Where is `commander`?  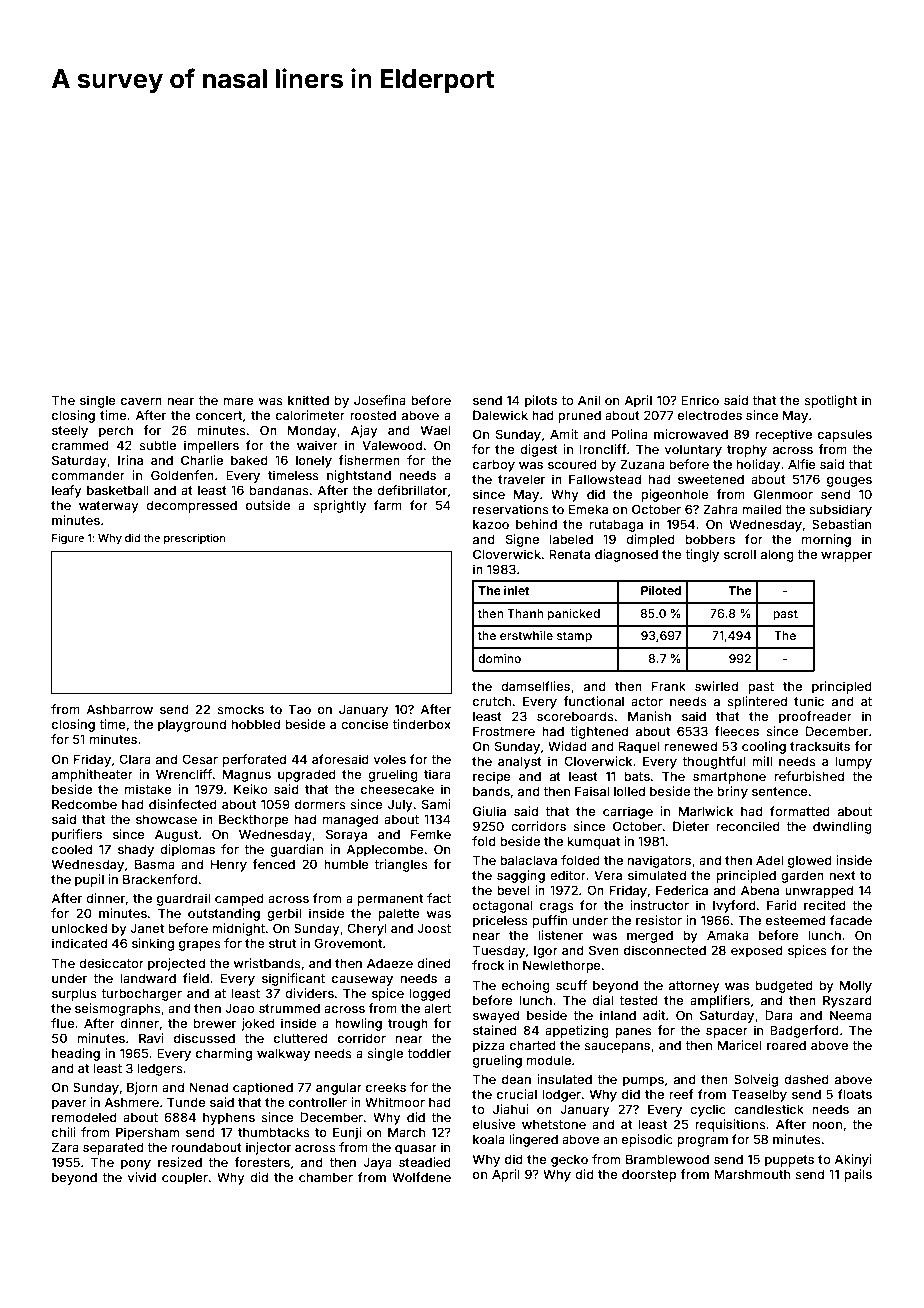
commander is located at coordinates (88, 475).
